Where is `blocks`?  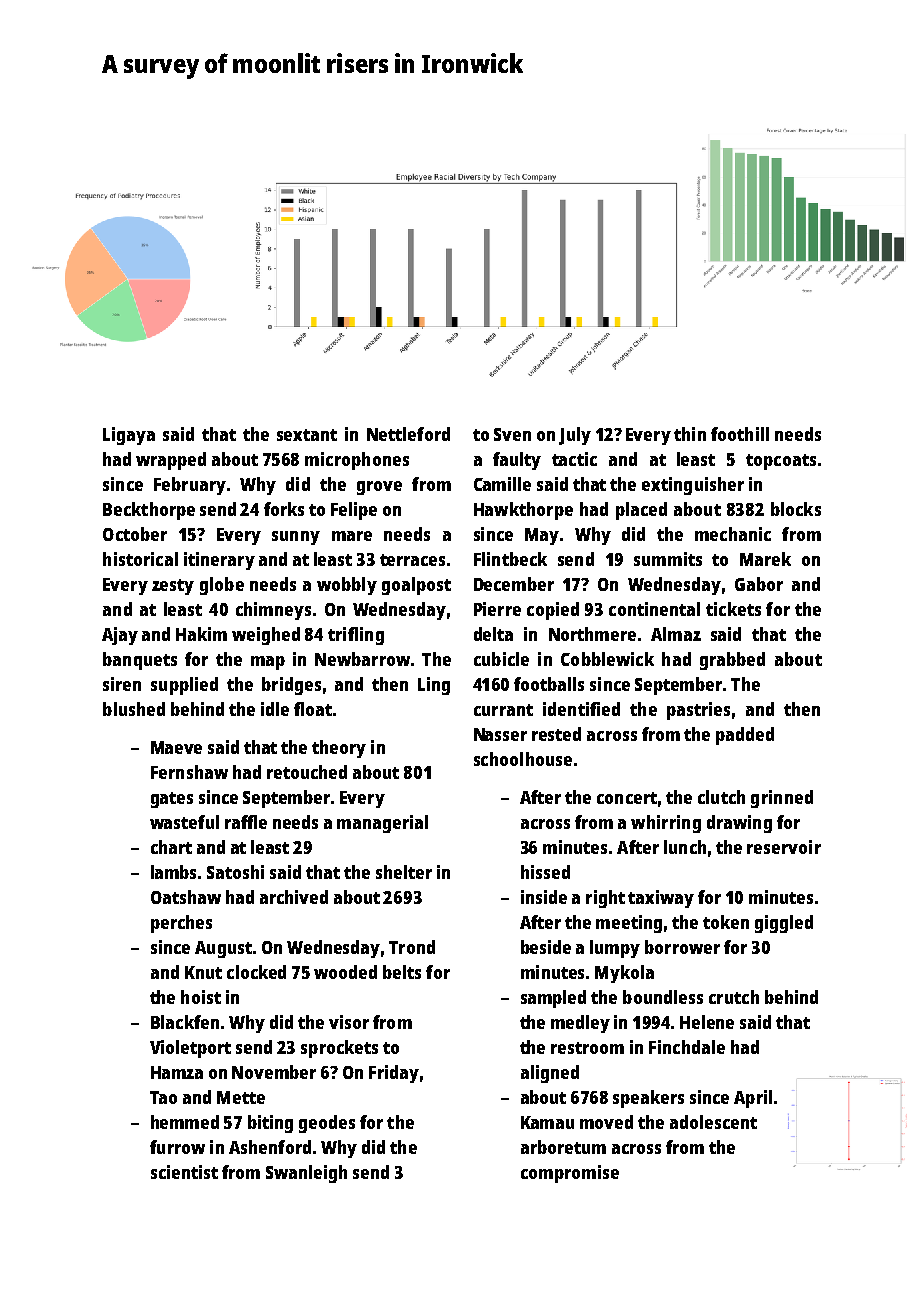
blocks is located at coordinates (796, 509).
